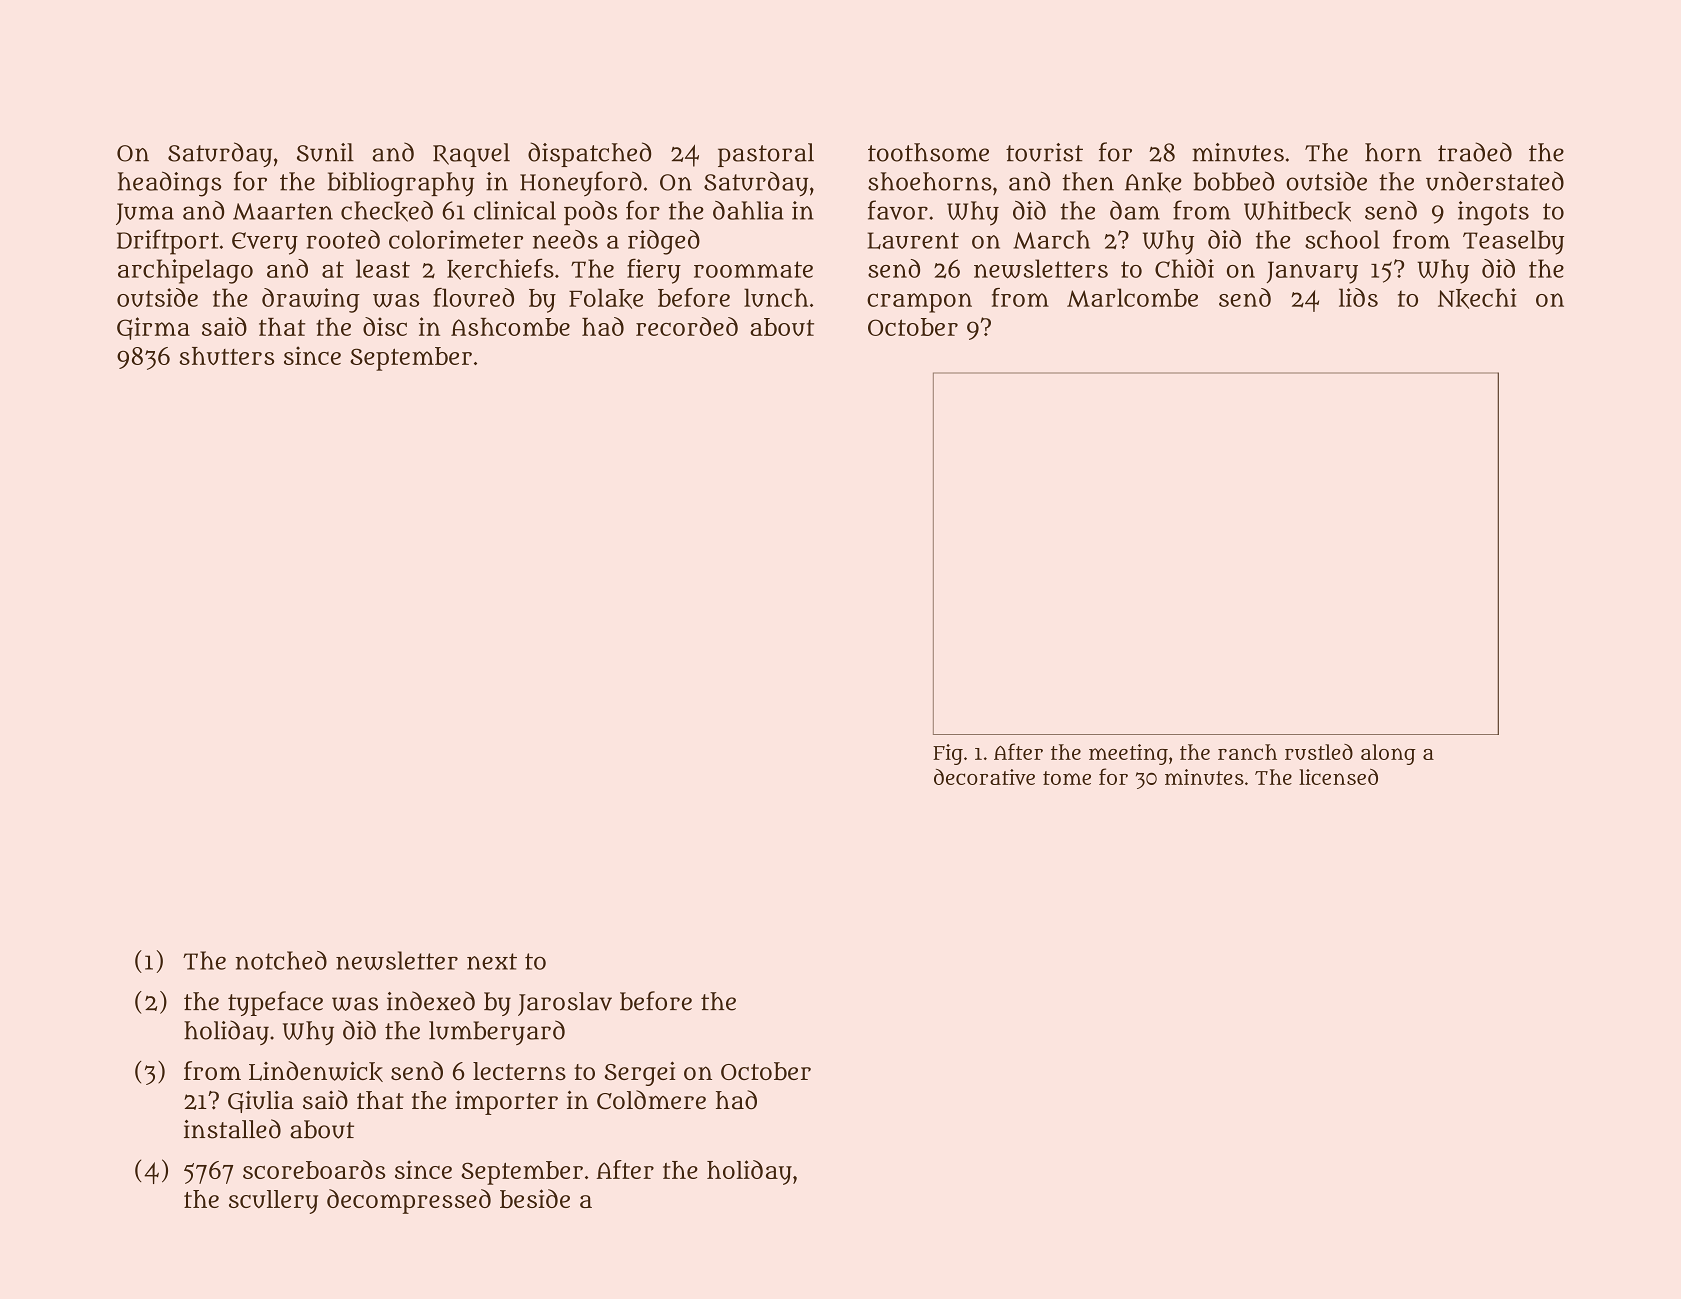  What do you see at coordinates (385, 326) in the document?
I see `disc` at bounding box center [385, 326].
